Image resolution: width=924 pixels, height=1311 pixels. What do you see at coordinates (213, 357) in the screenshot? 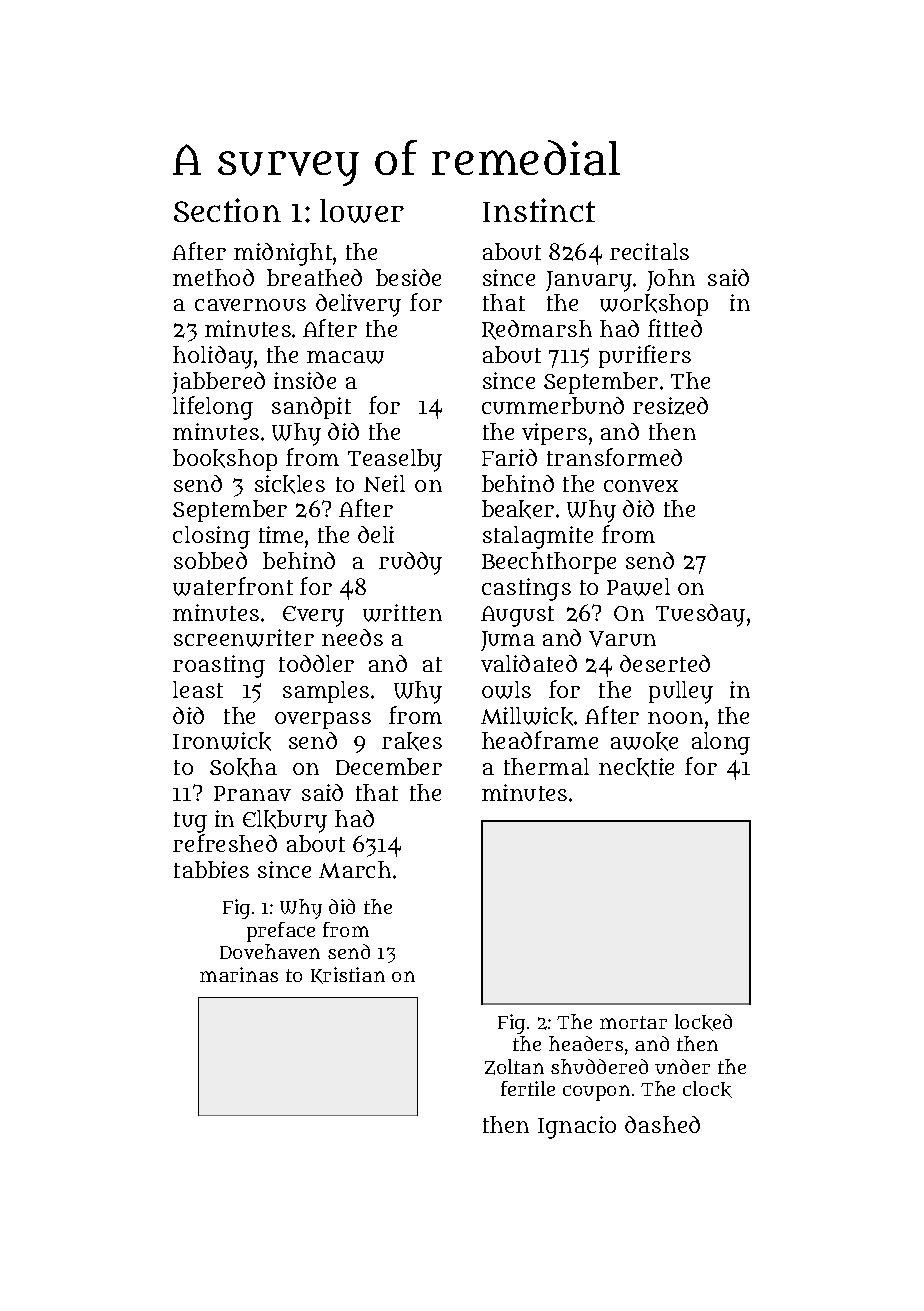
I see `holiday` at bounding box center [213, 357].
